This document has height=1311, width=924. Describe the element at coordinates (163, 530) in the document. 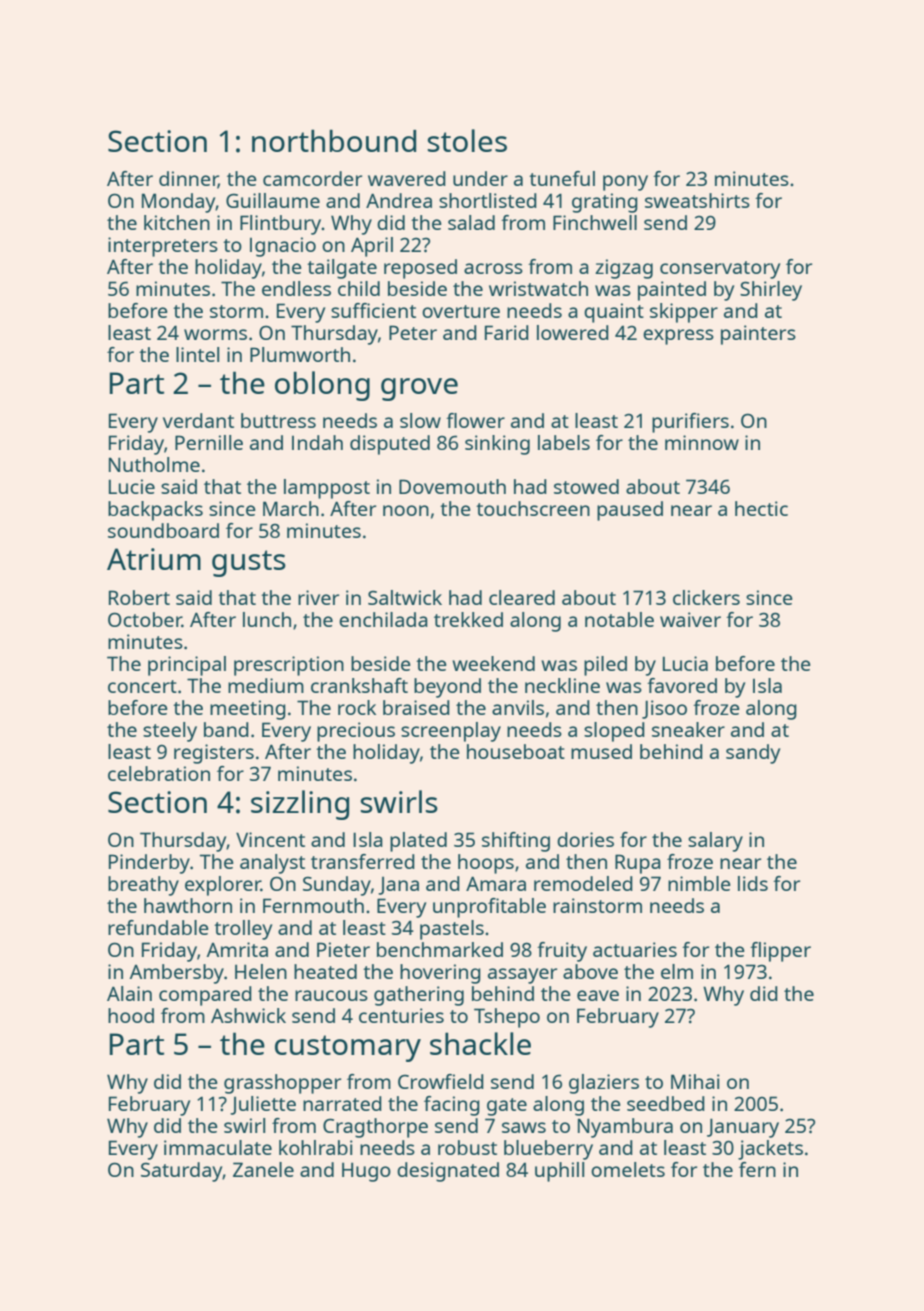

I see `soundboard` at that location.
